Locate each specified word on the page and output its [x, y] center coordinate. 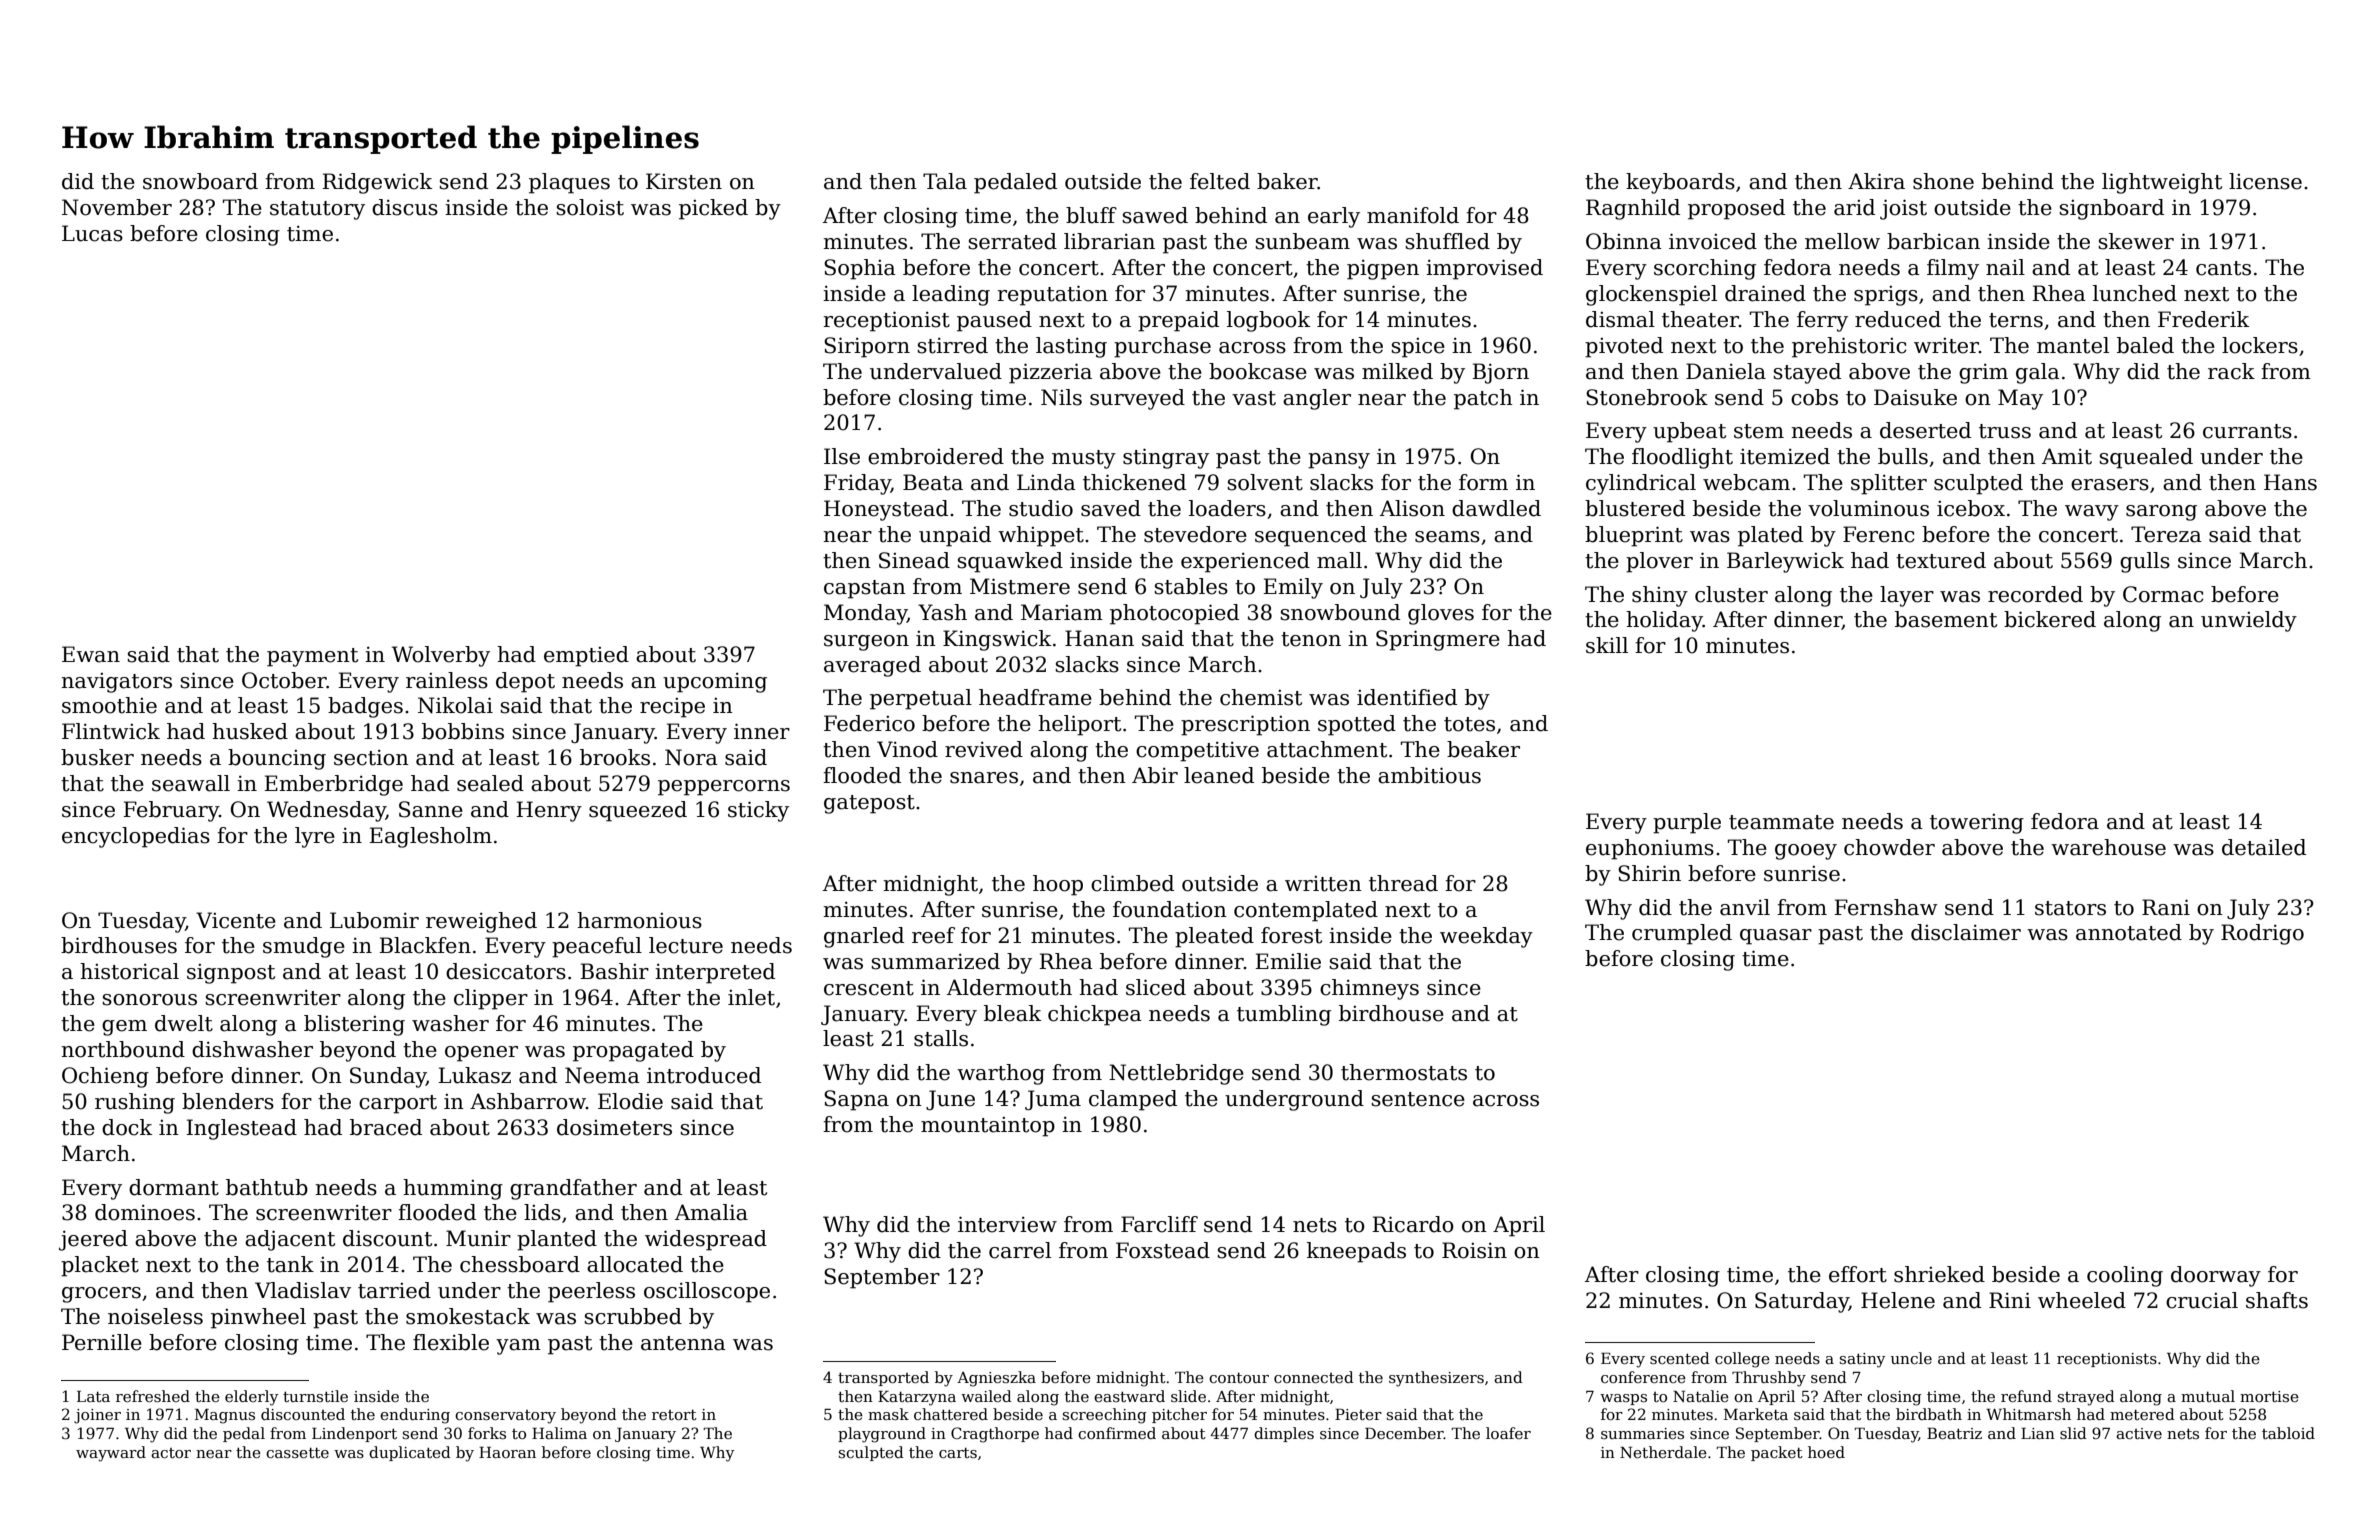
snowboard [200, 181]
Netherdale [1663, 1452]
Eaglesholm [430, 837]
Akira [1876, 181]
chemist [1261, 697]
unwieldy [2249, 621]
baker [1287, 181]
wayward [111, 1454]
